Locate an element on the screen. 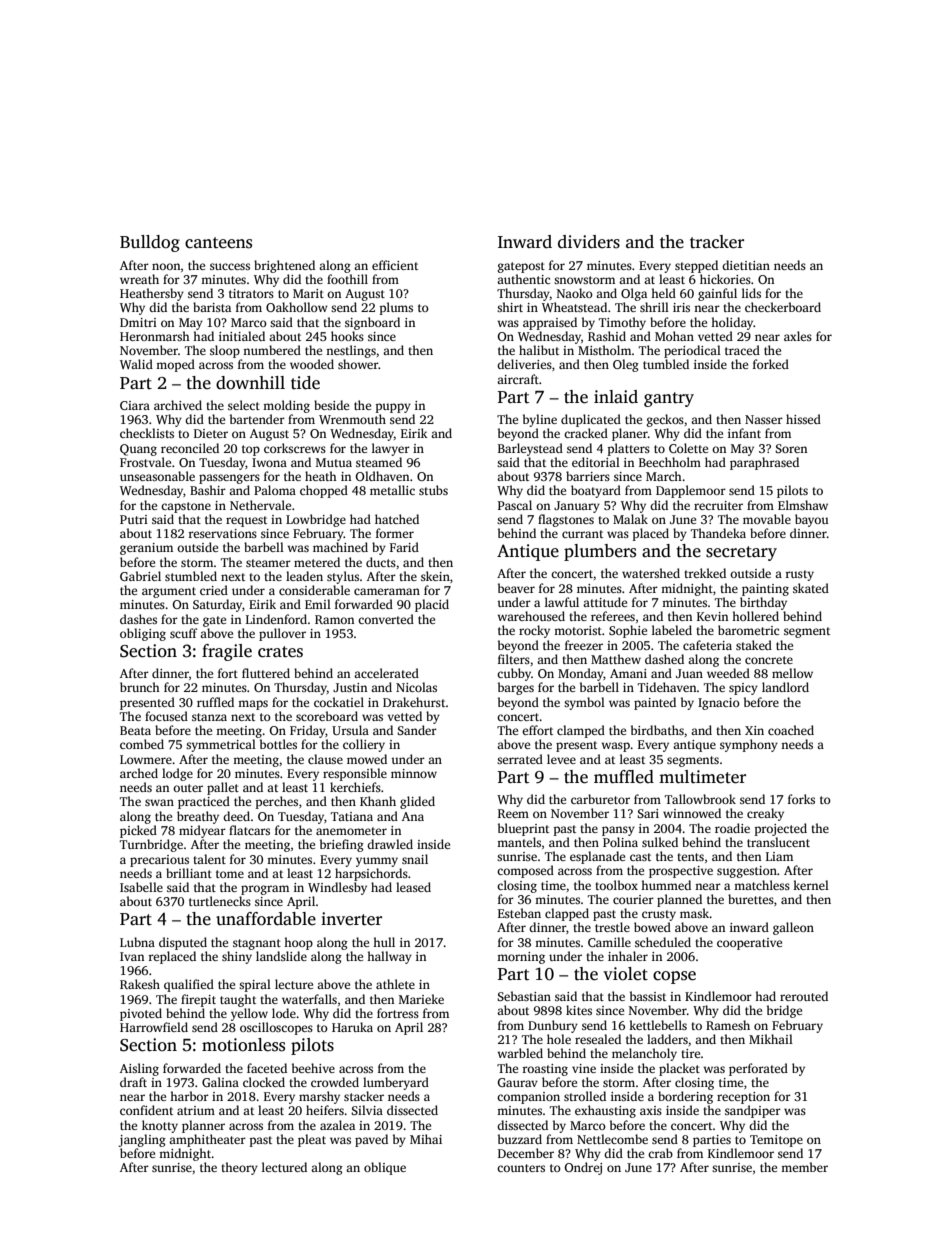 The width and height of the screenshot is (952, 1233). canteens is located at coordinates (218, 243).
